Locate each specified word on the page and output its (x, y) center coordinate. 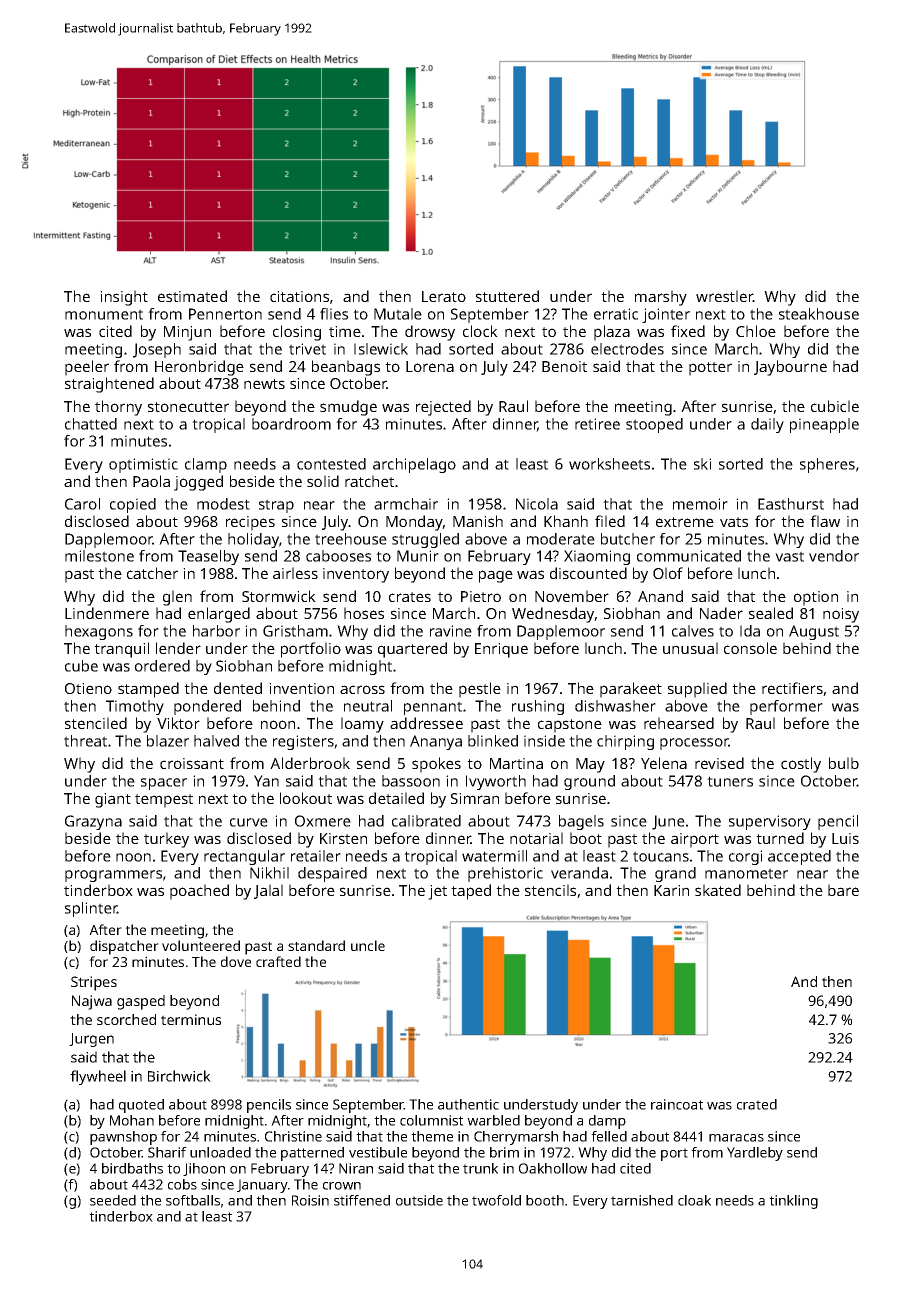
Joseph (157, 350)
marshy (661, 298)
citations (299, 296)
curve (249, 822)
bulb (844, 763)
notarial (536, 838)
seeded (113, 1200)
